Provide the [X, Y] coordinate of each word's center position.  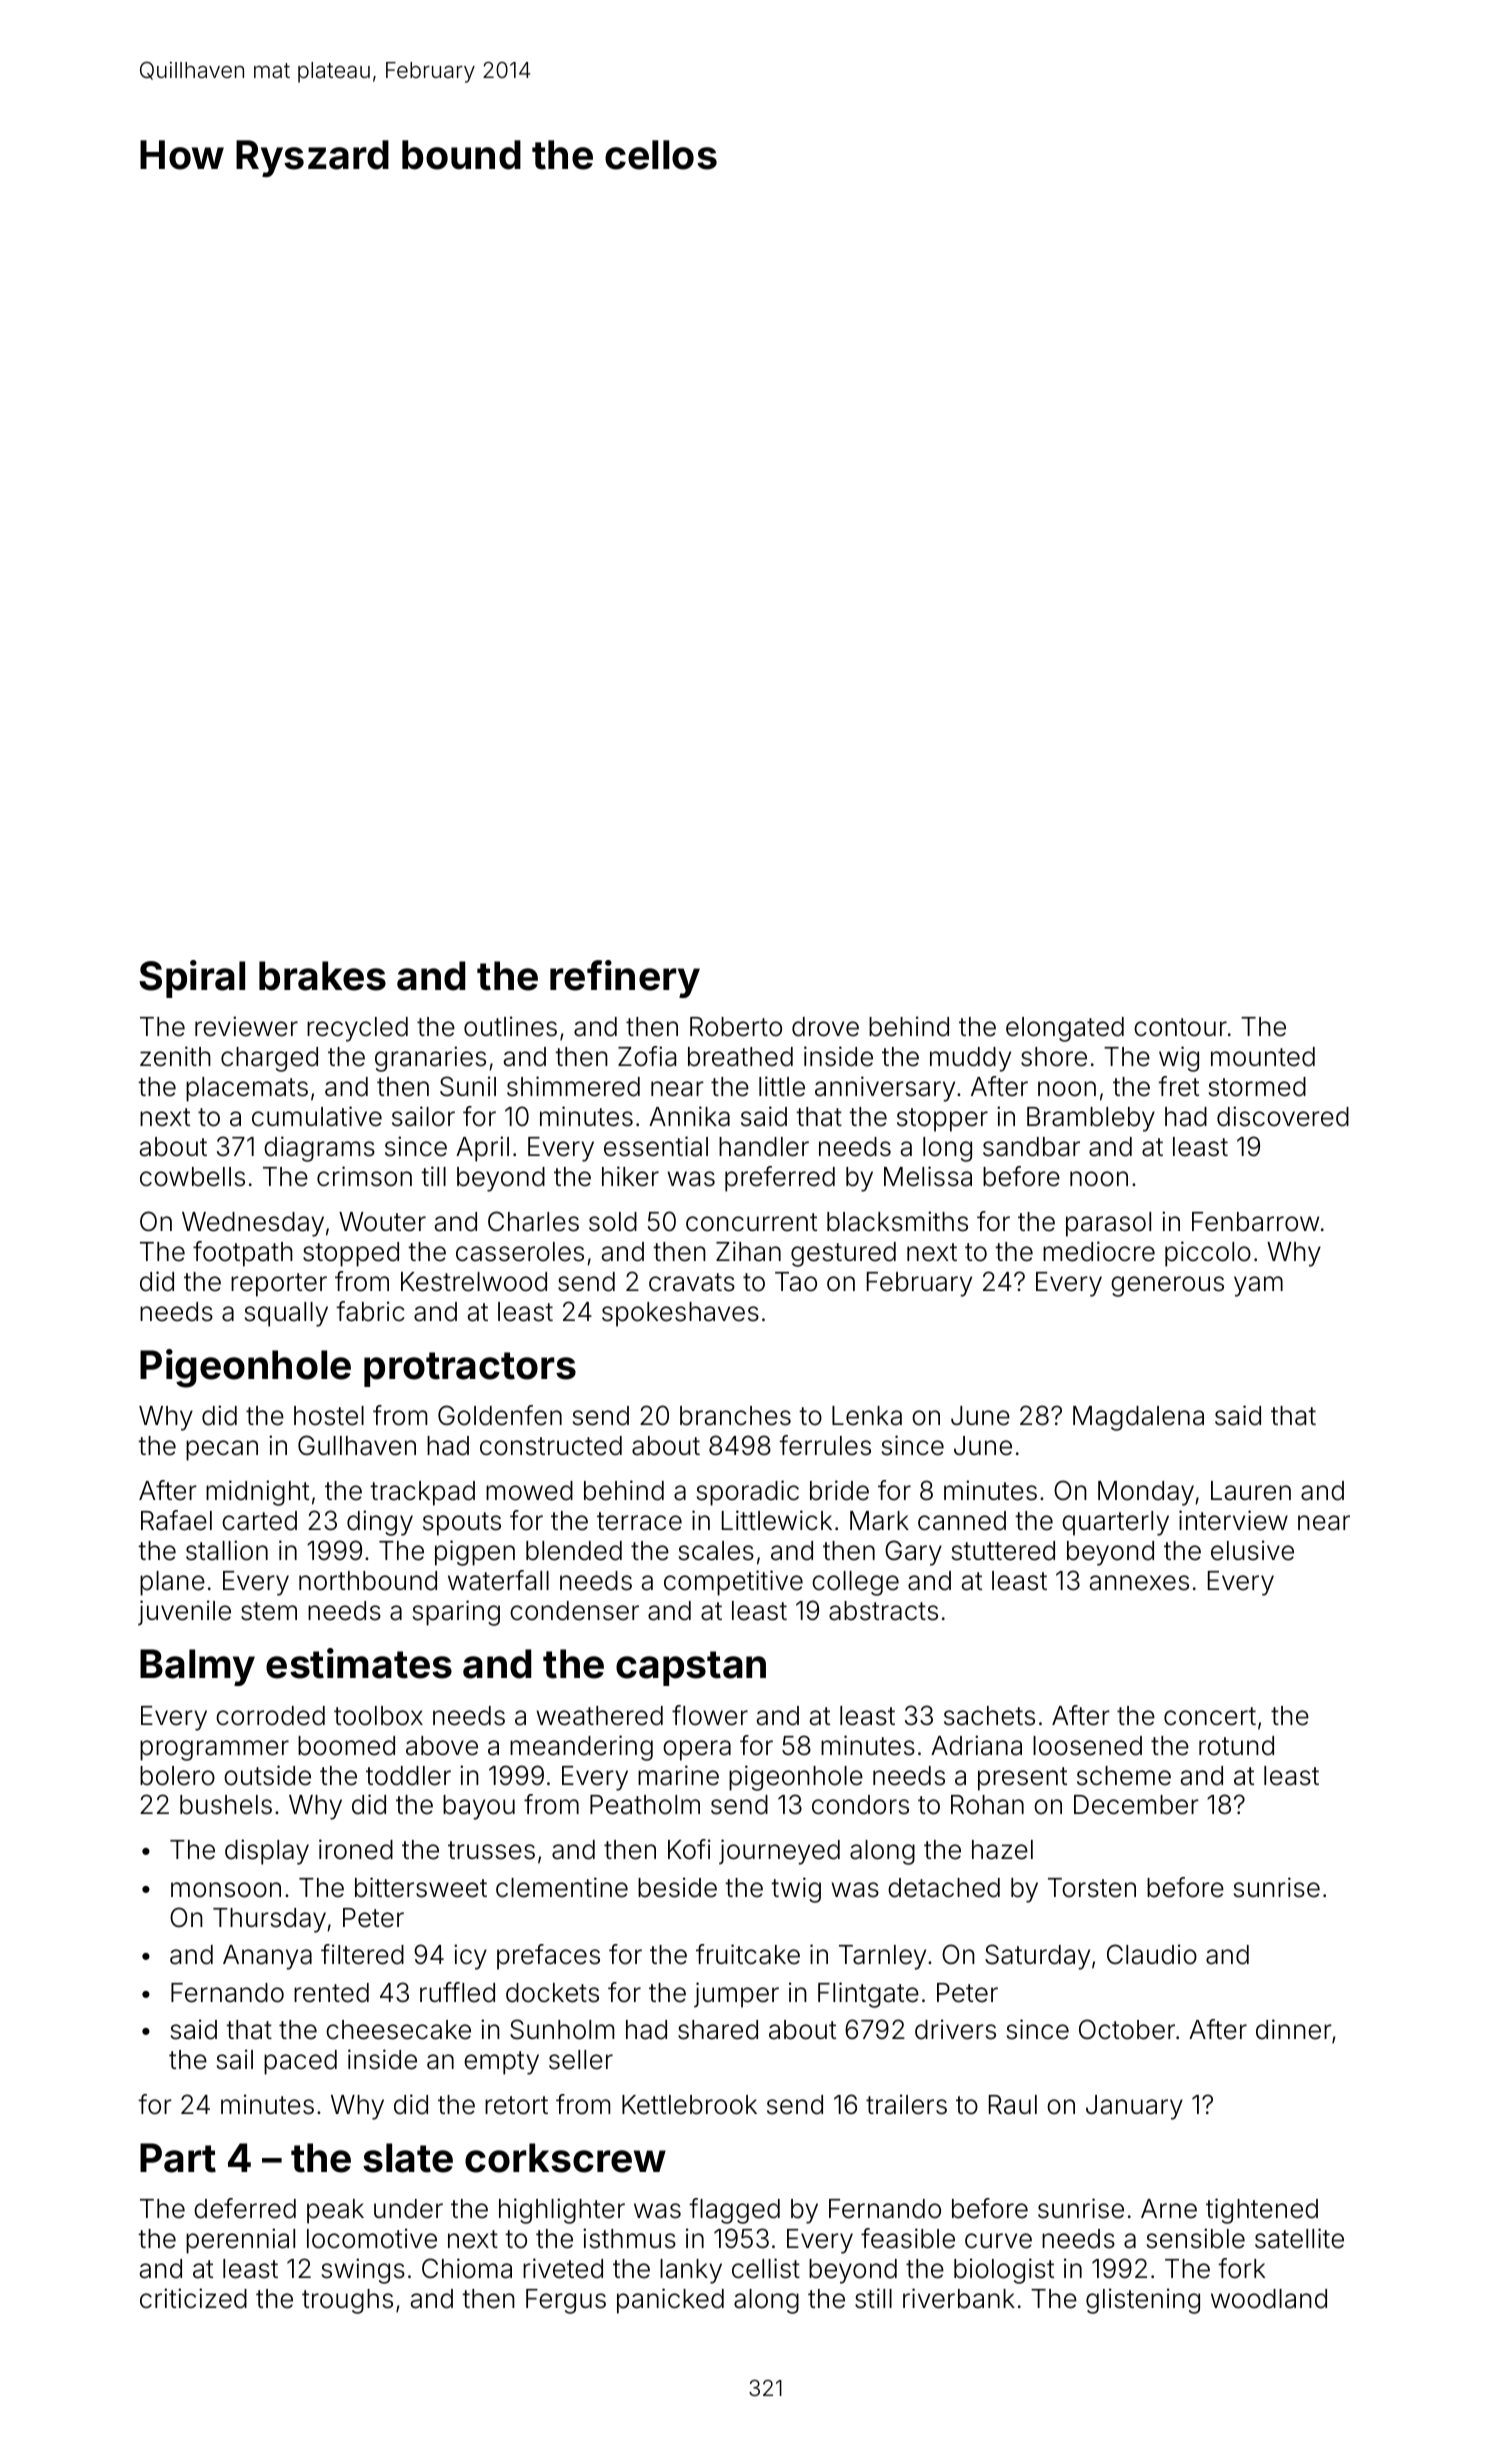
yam [1258, 1286]
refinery [625, 979]
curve [998, 2241]
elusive [1252, 1550]
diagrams [319, 1149]
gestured [843, 1254]
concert [1210, 1716]
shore [1054, 1057]
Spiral [192, 979]
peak [335, 2211]
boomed [346, 1746]
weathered [599, 1716]
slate [408, 2158]
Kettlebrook [689, 2105]
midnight [257, 1493]
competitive [733, 1583]
